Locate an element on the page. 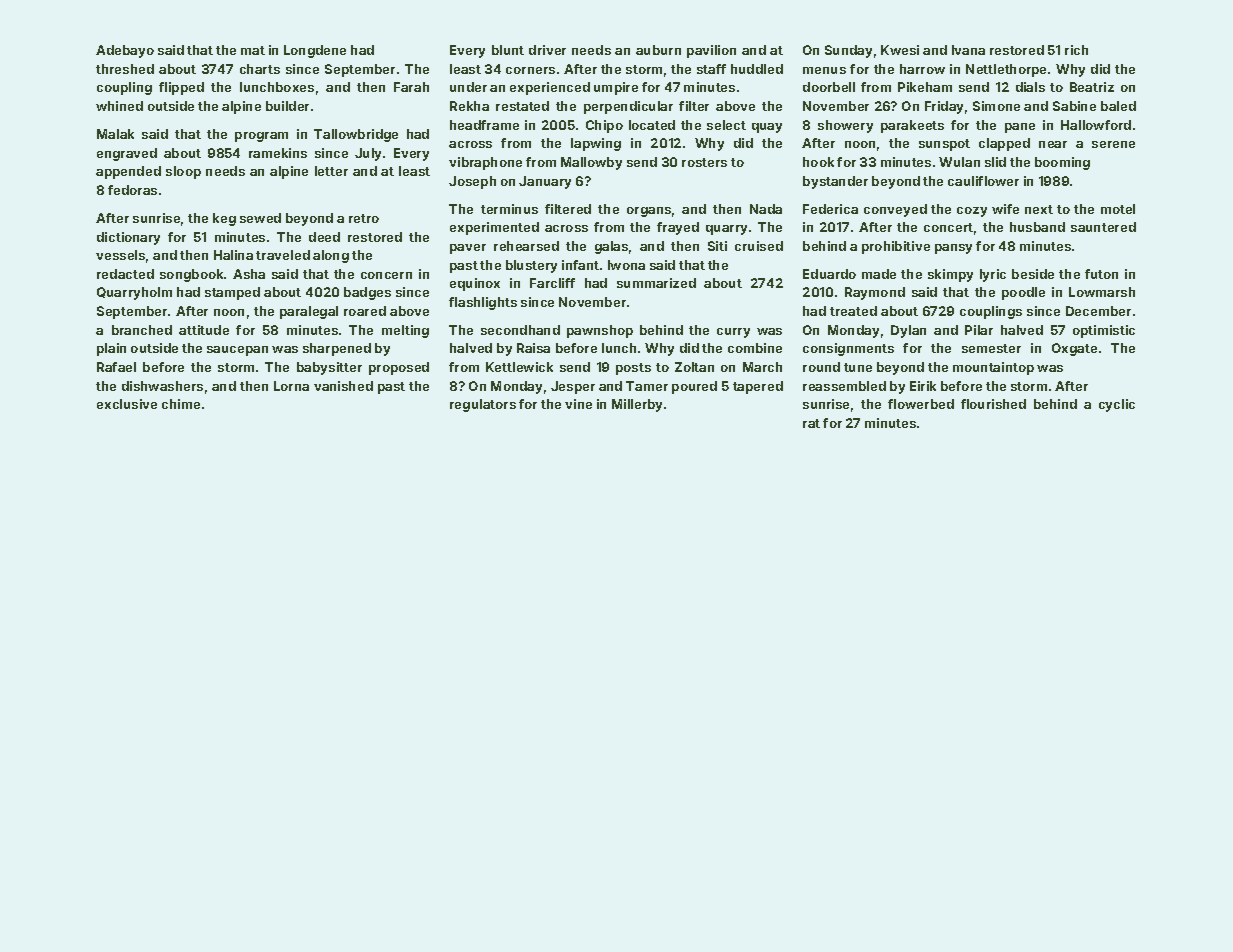 The width and height of the page is (1233, 952). regulators is located at coordinates (483, 405).
